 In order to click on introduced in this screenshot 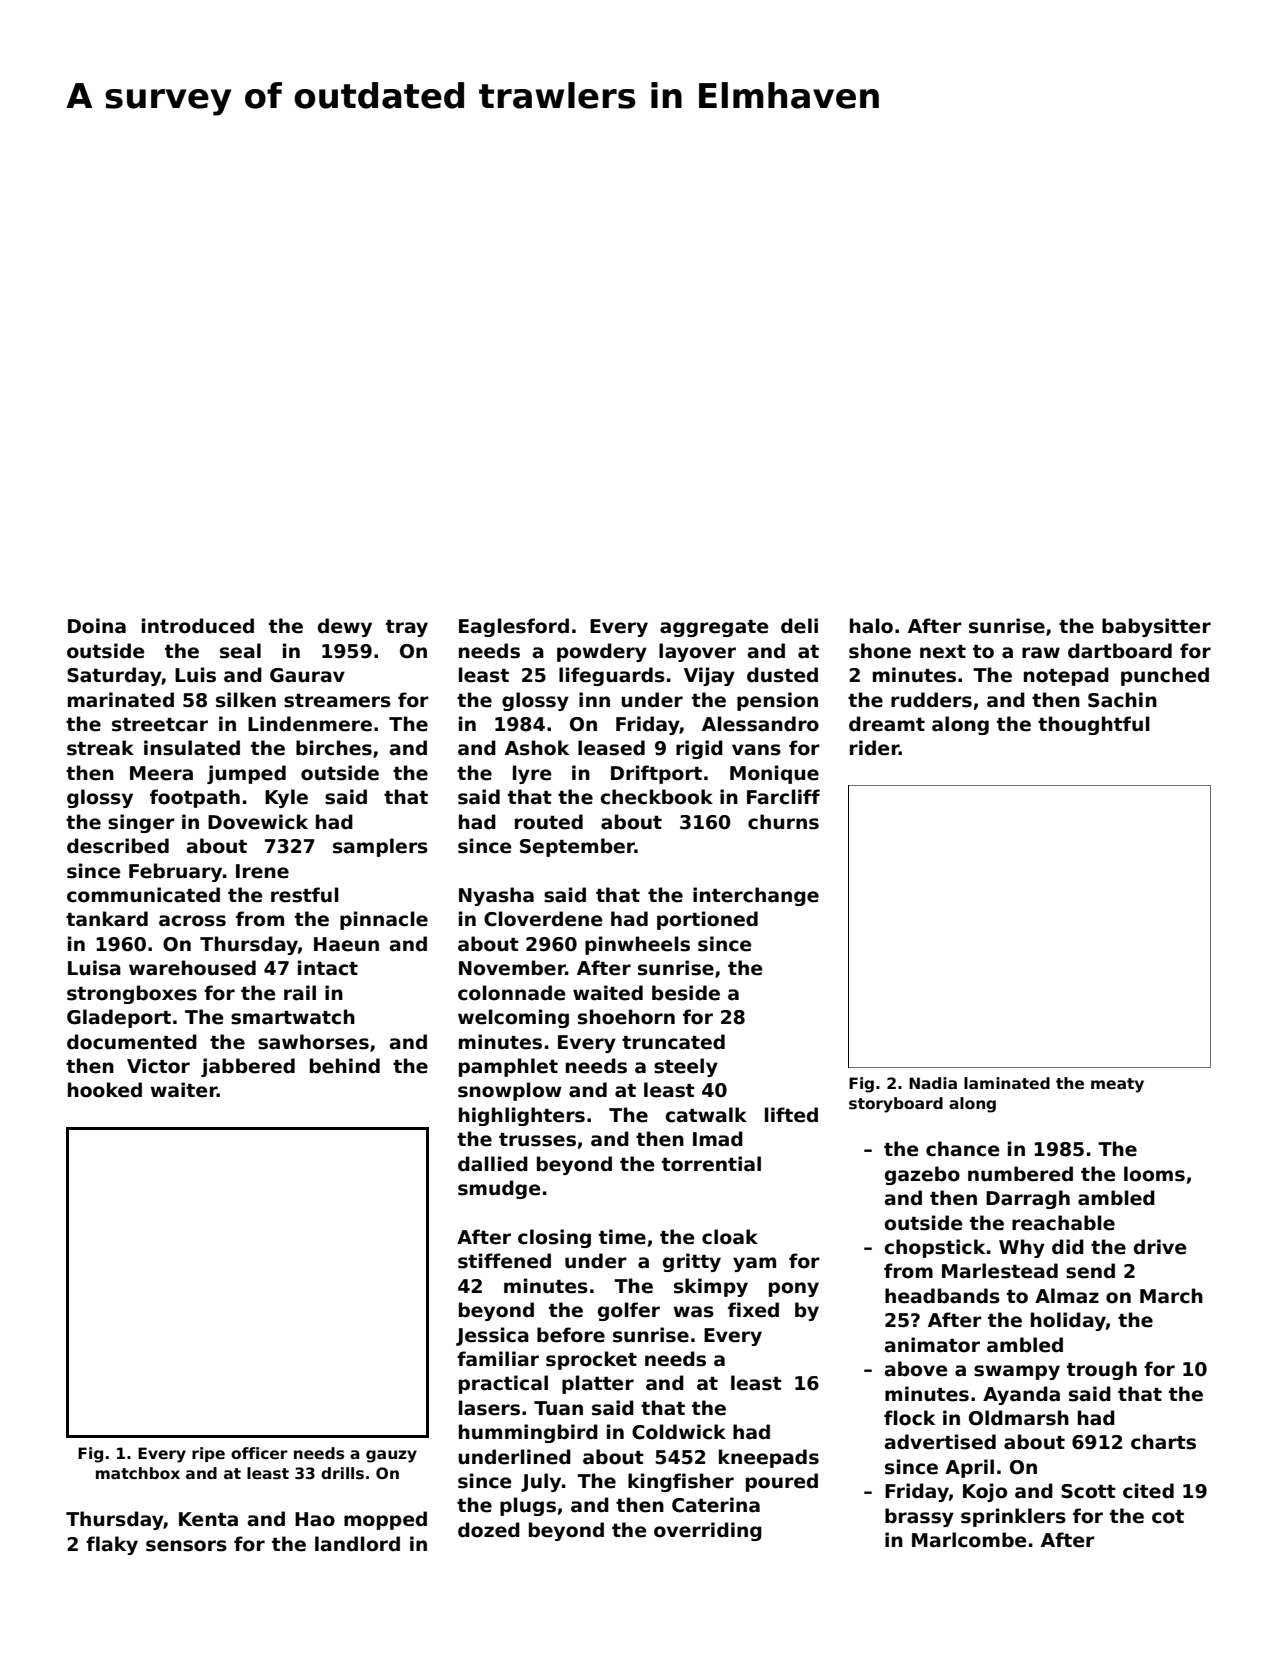, I will do `click(198, 626)`.
